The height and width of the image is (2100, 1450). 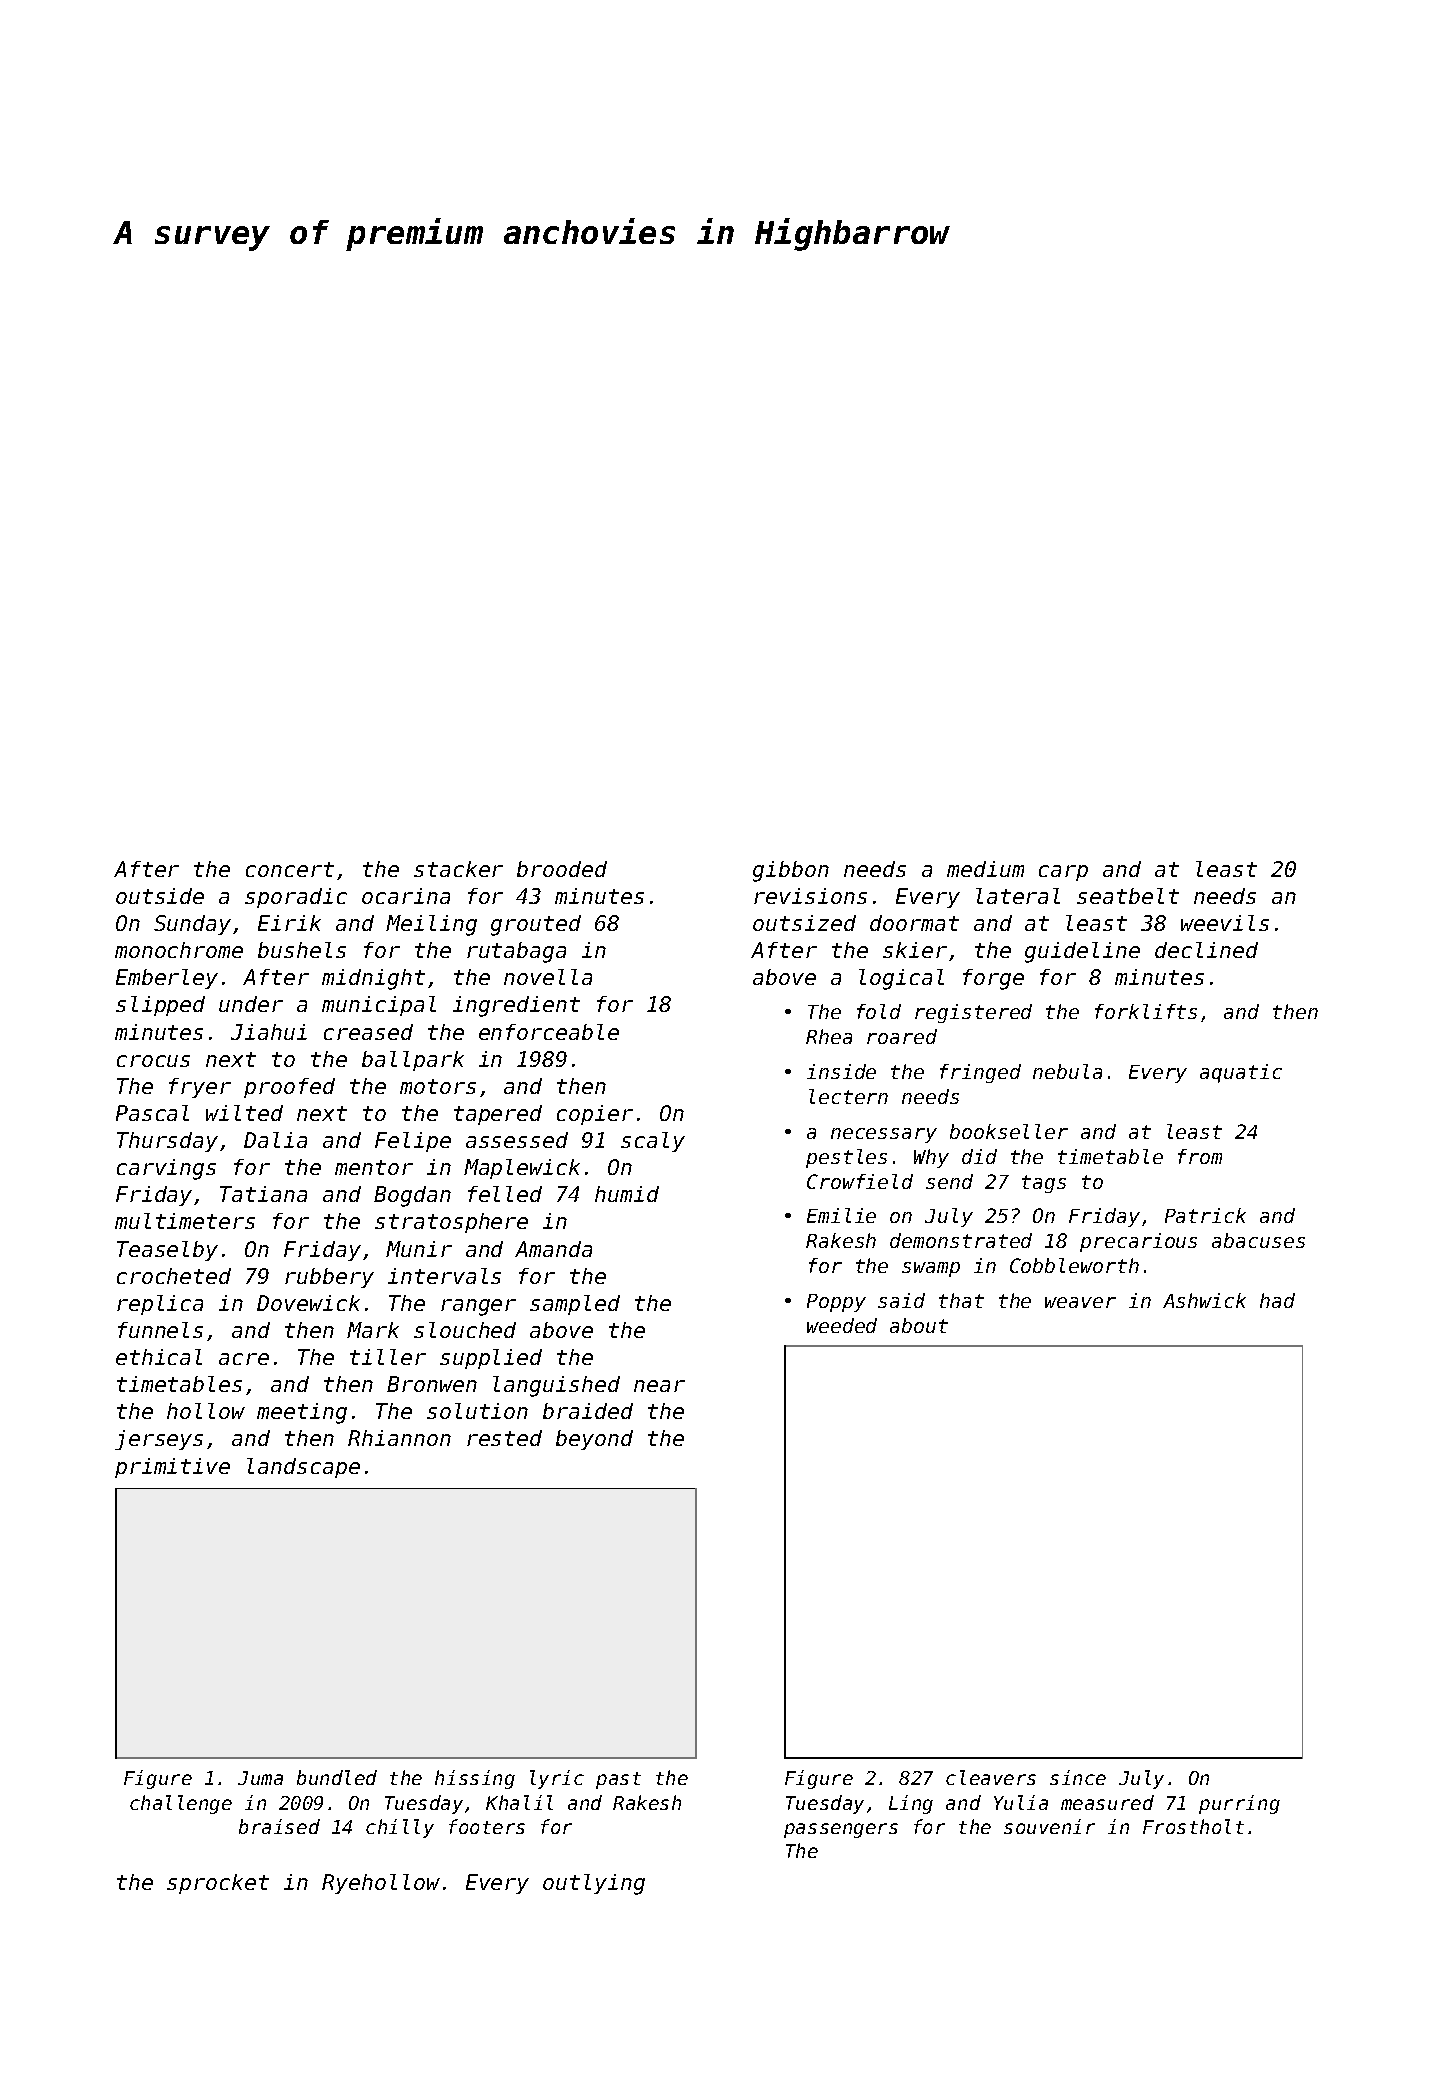 What do you see at coordinates (1277, 1300) in the image?
I see `had` at bounding box center [1277, 1300].
